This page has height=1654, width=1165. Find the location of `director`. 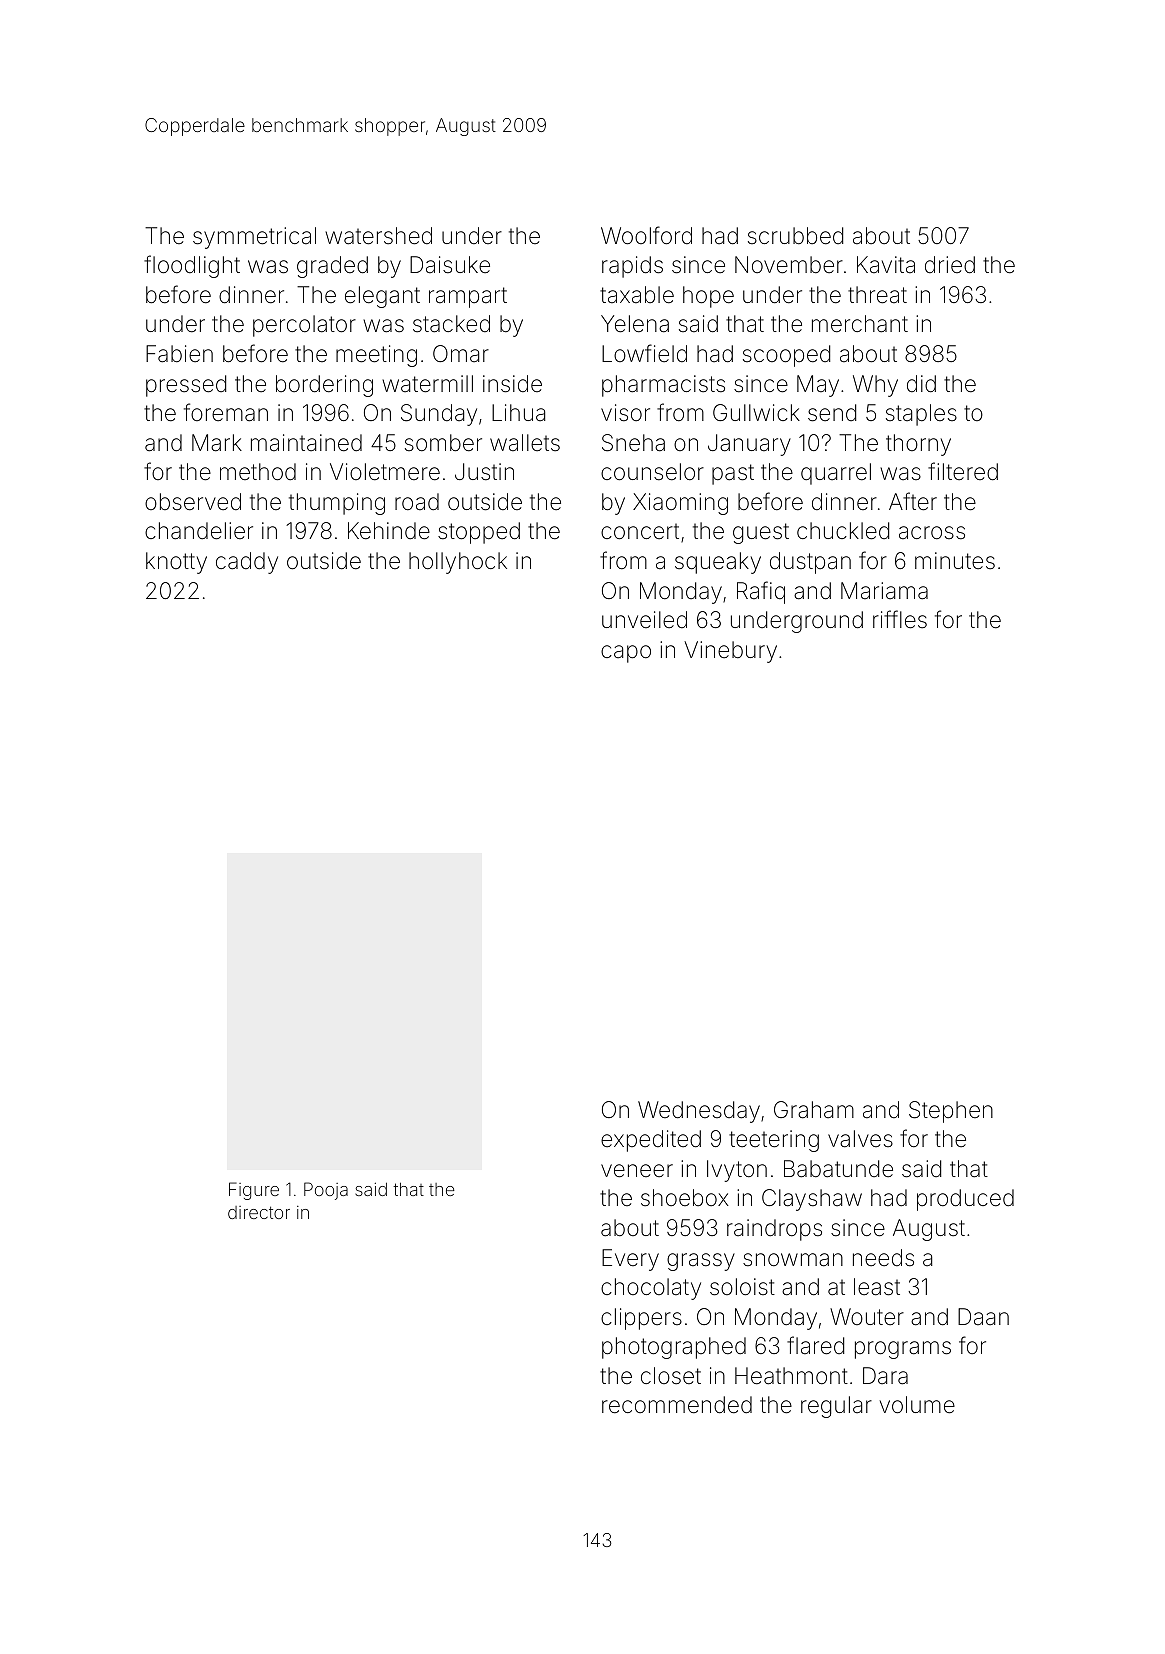

director is located at coordinates (259, 1212).
